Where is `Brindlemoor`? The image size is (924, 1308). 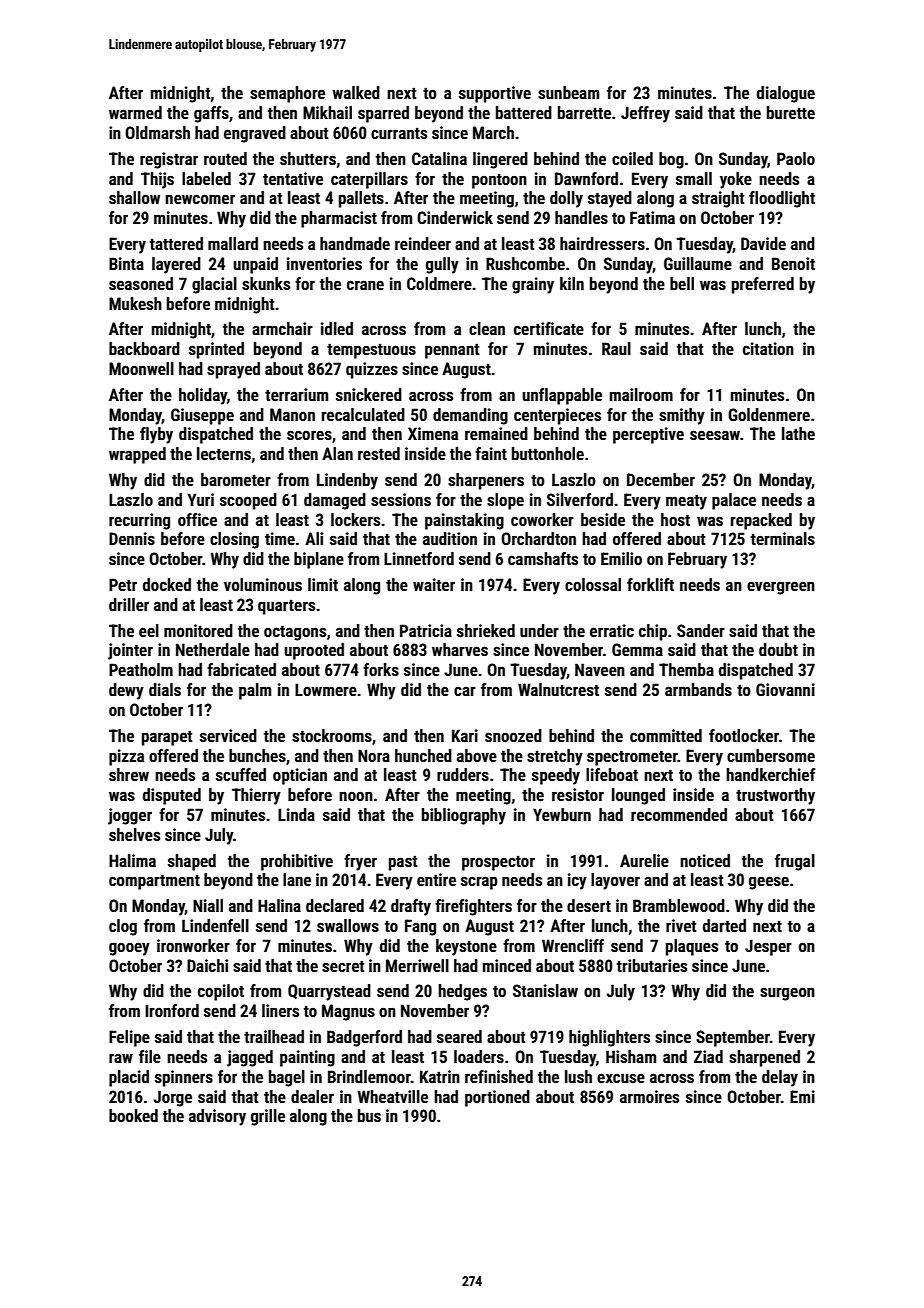
Brindlemoor is located at coordinates (369, 1076).
